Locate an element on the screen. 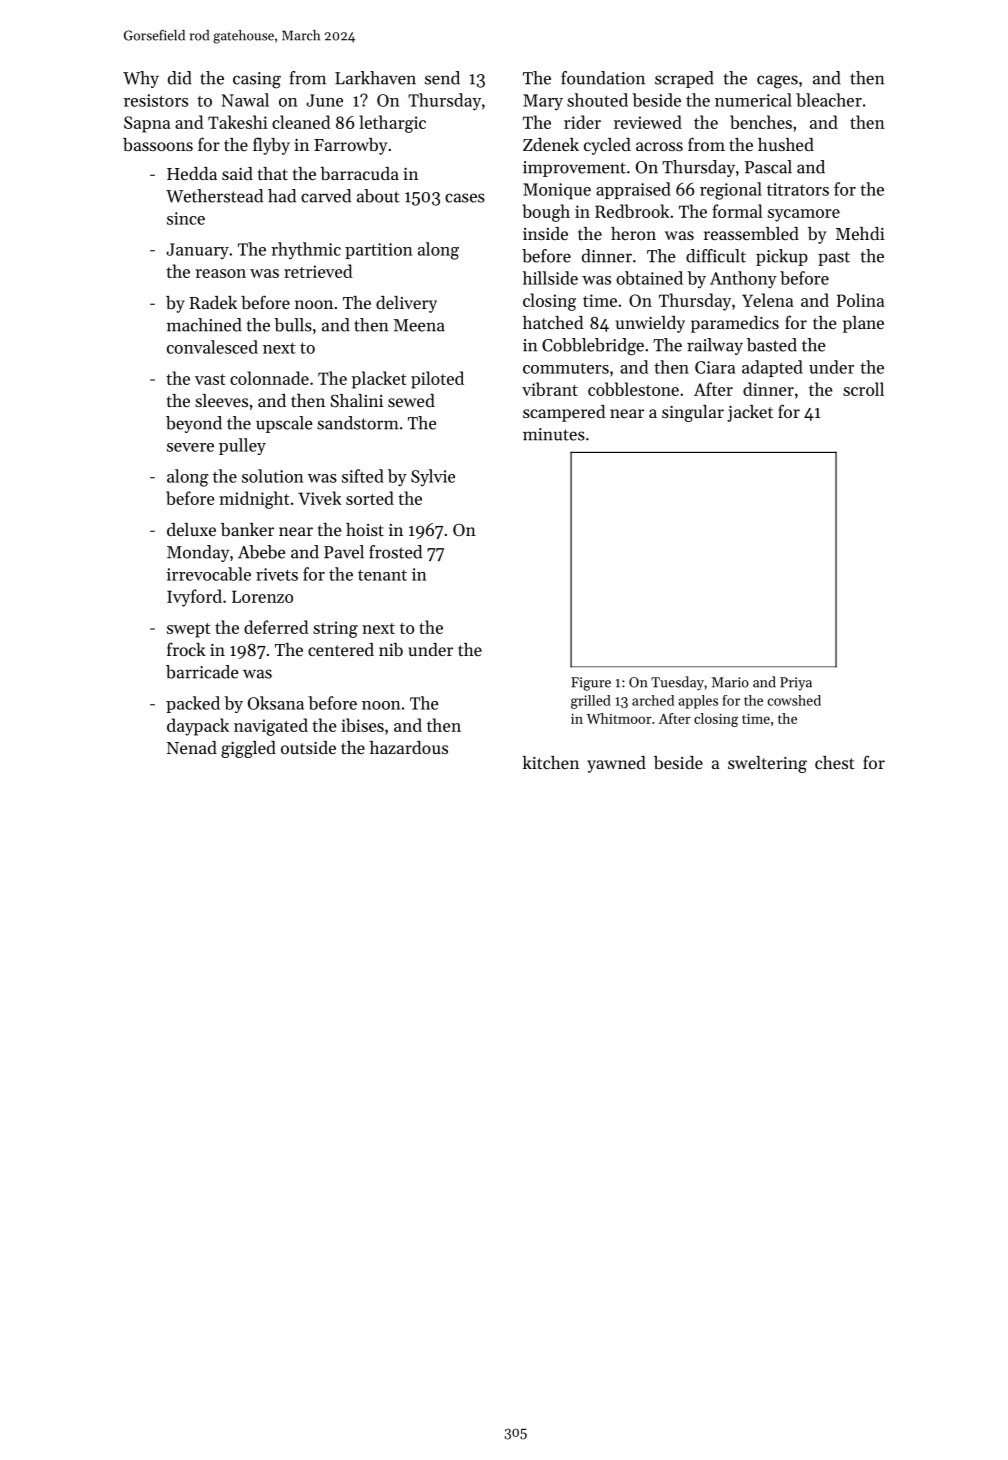  Sylvie is located at coordinates (433, 478).
